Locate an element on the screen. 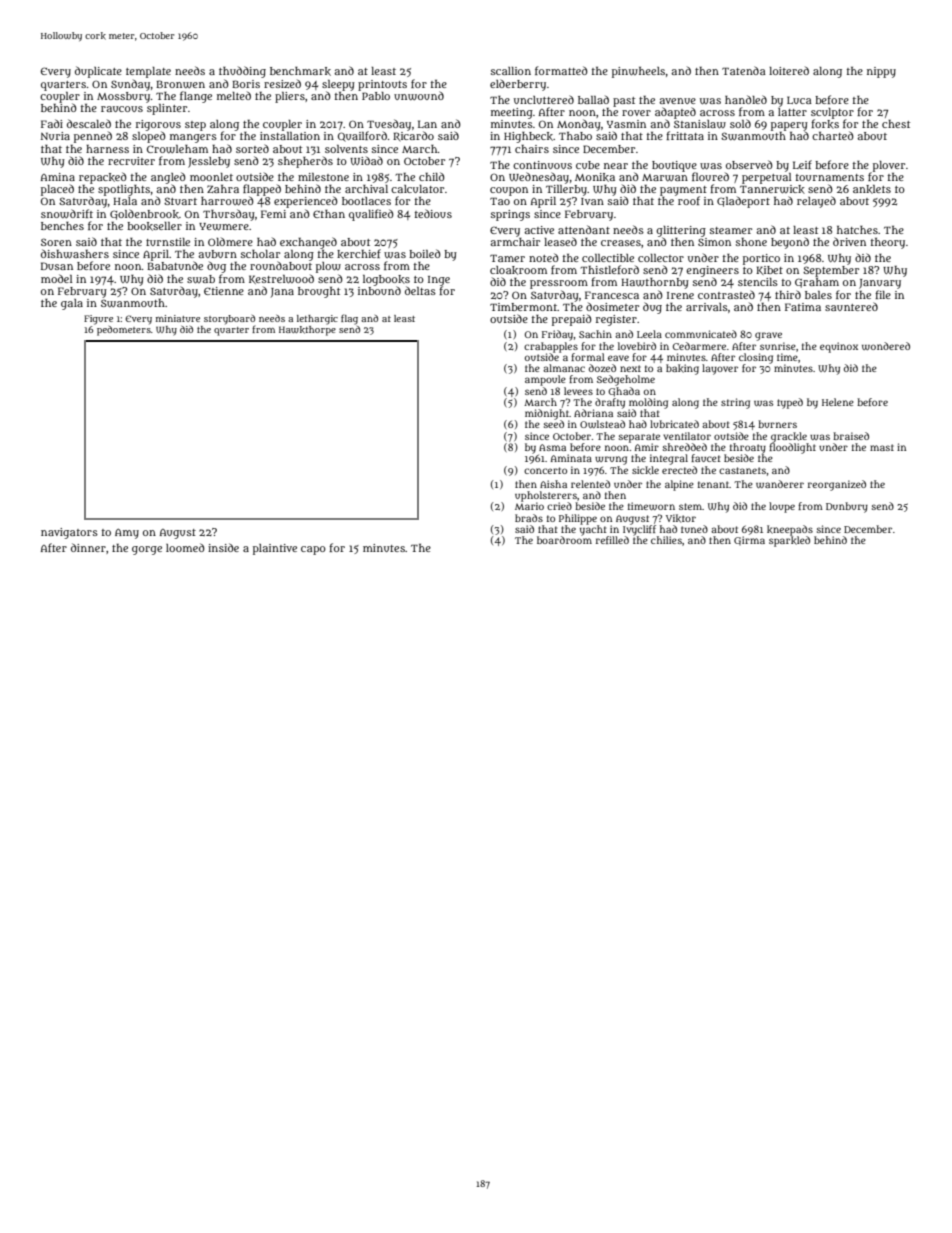 The image size is (952, 1233). loitered is located at coordinates (789, 71).
